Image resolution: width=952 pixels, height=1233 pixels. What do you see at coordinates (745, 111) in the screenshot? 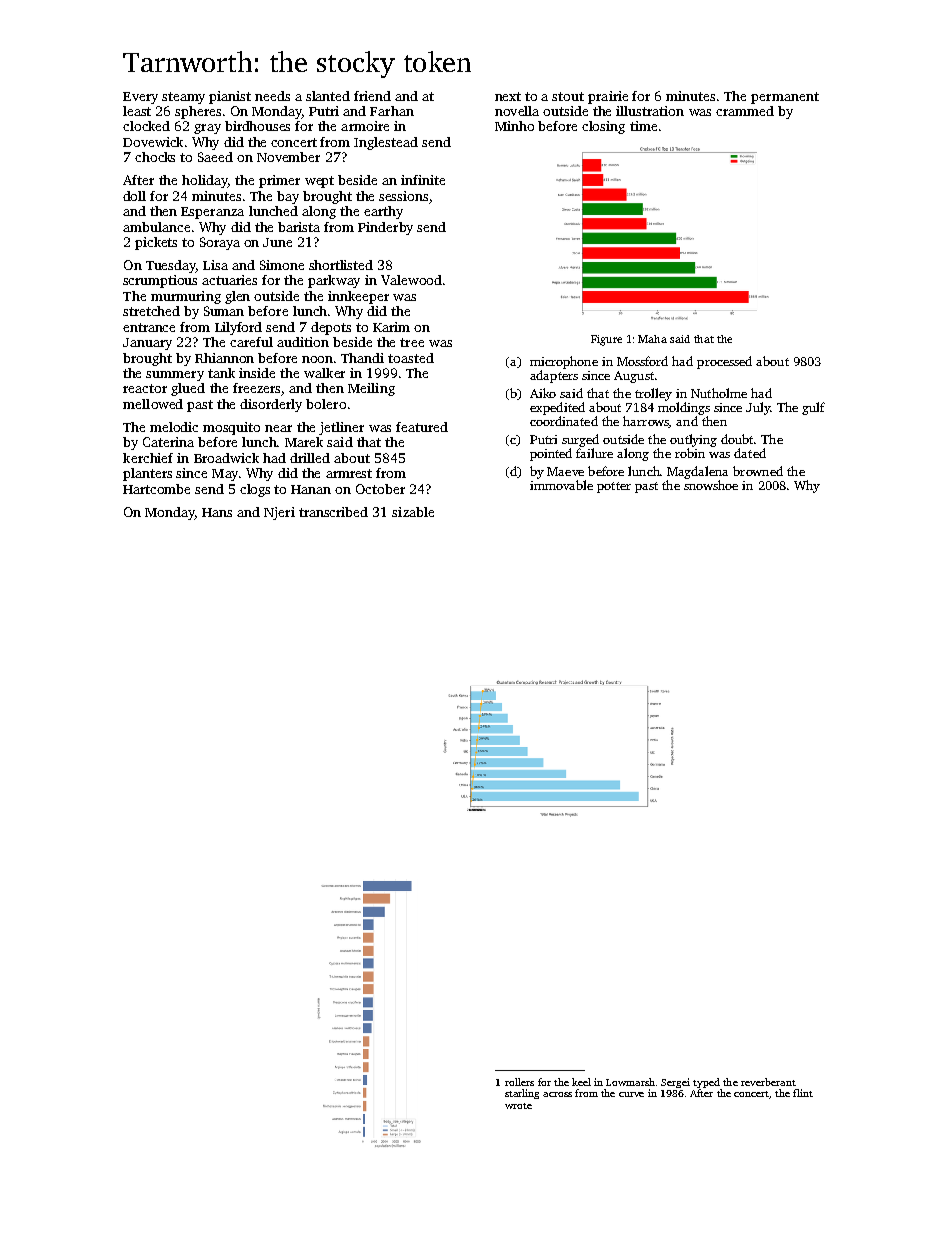
I see `crammed` at bounding box center [745, 111].
